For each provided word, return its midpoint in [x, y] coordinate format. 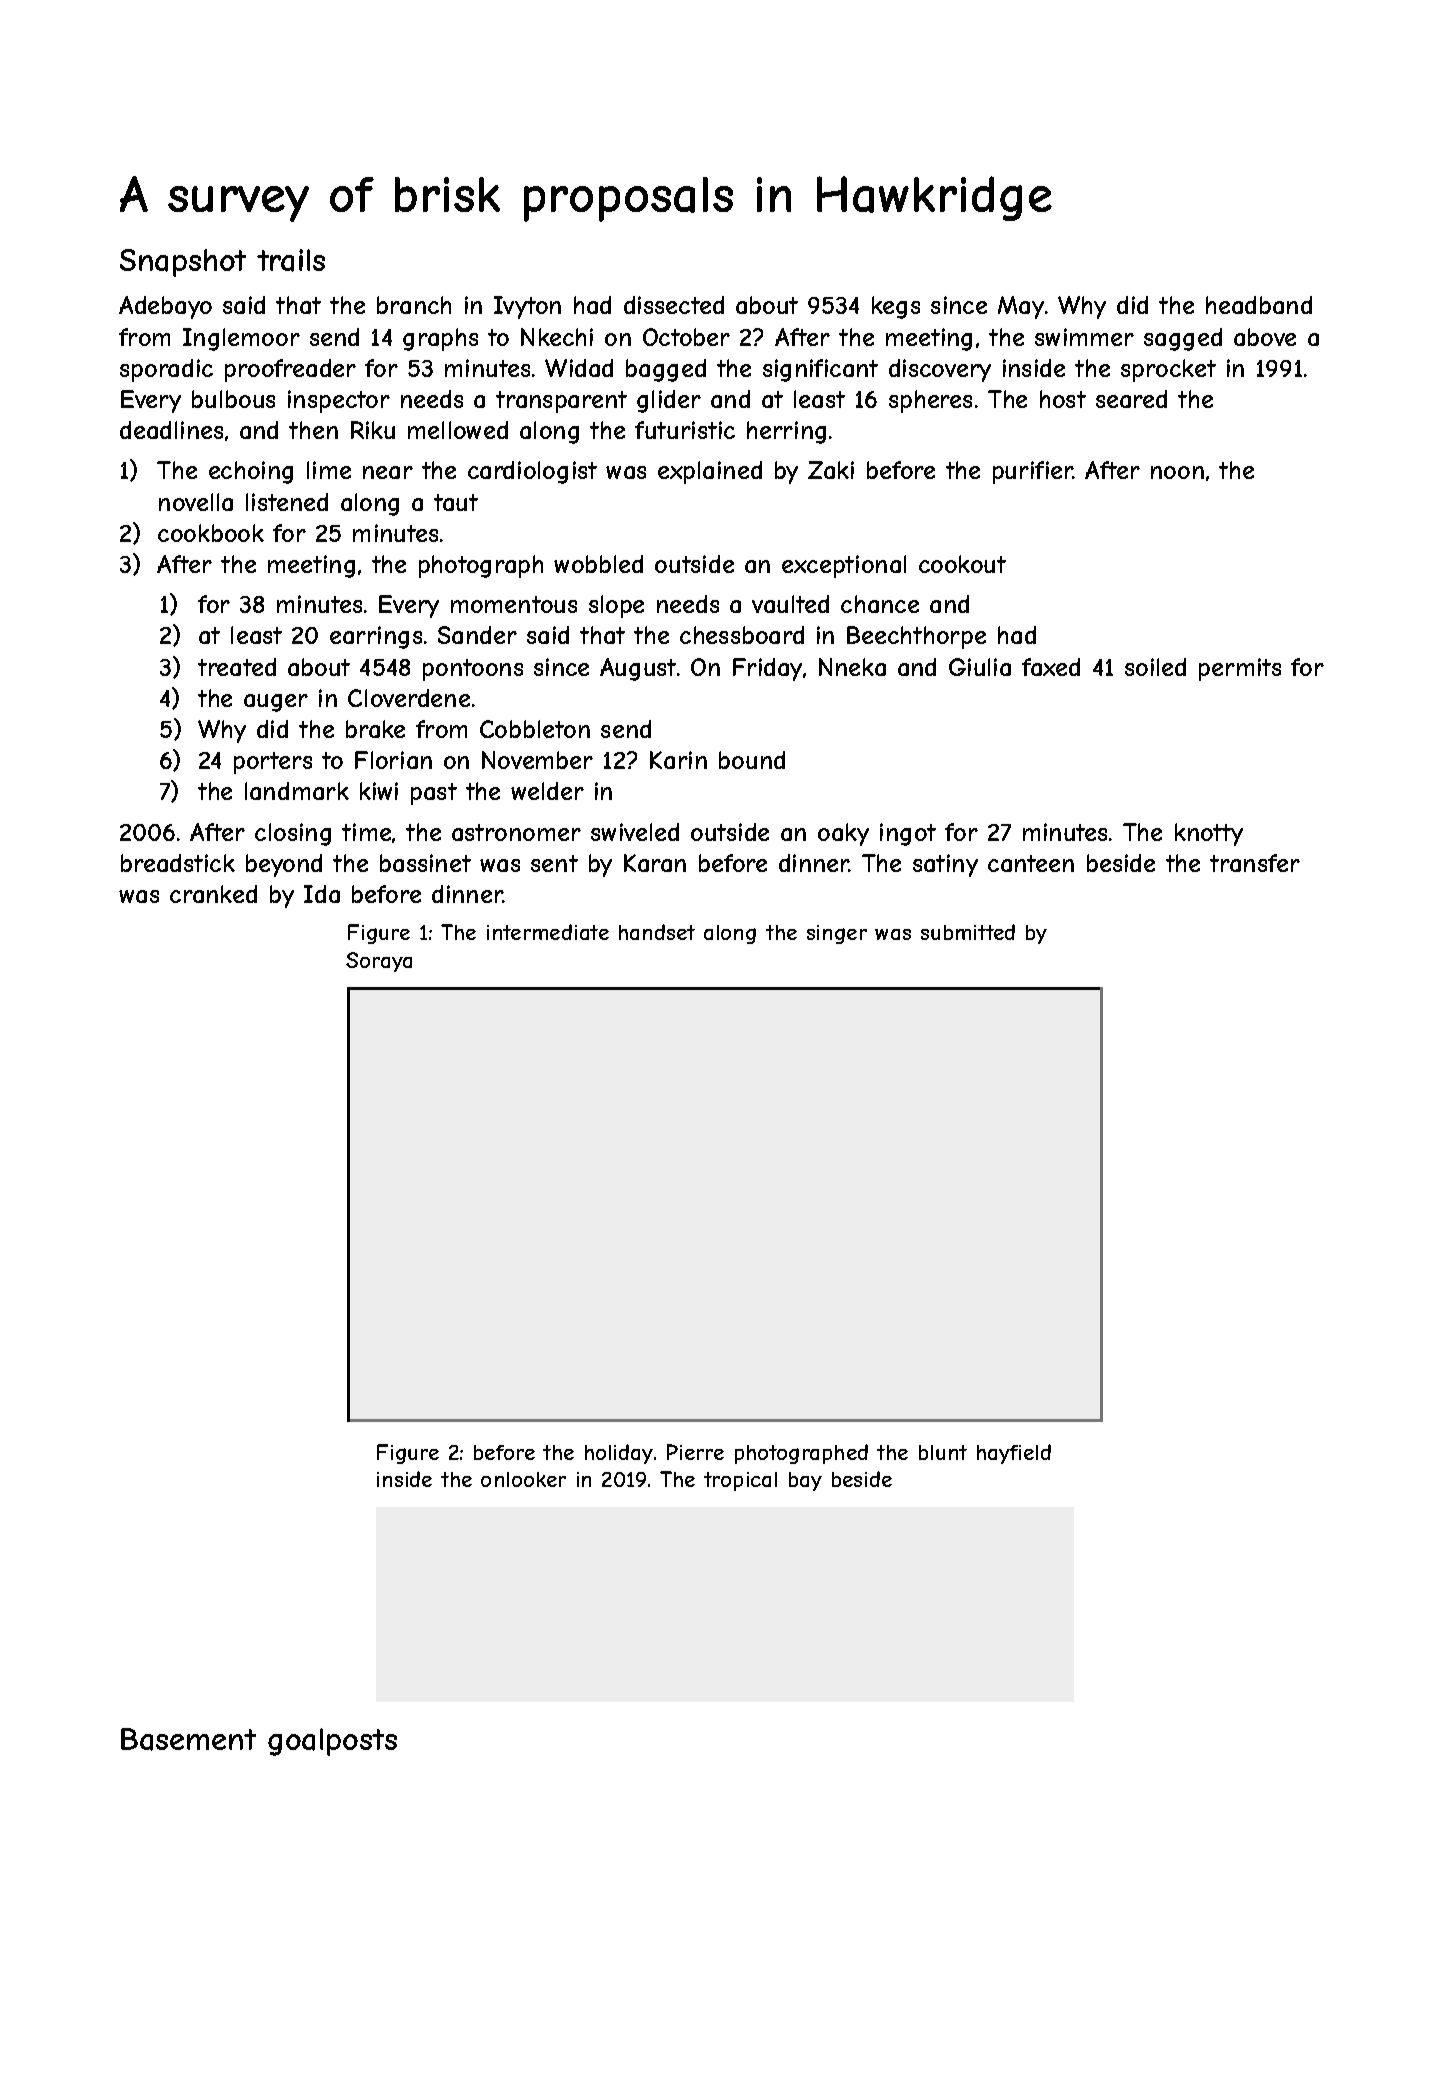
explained [710, 472]
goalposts [332, 1742]
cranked [213, 894]
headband [1259, 305]
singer [837, 934]
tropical [740, 1481]
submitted [968, 932]
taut [456, 502]
